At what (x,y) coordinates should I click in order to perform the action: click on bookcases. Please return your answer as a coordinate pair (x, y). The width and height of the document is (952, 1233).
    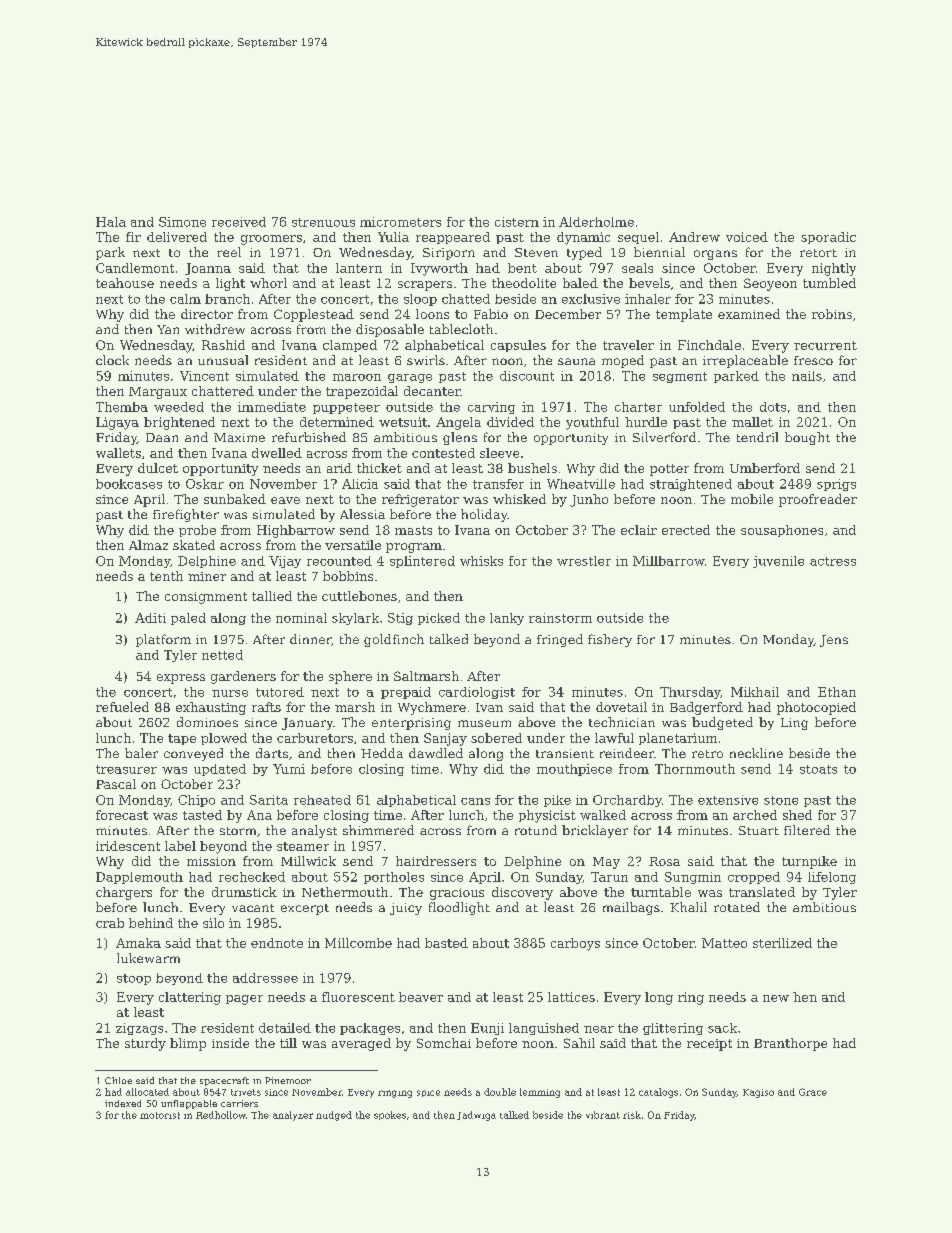
    Looking at the image, I should click on (129, 484).
